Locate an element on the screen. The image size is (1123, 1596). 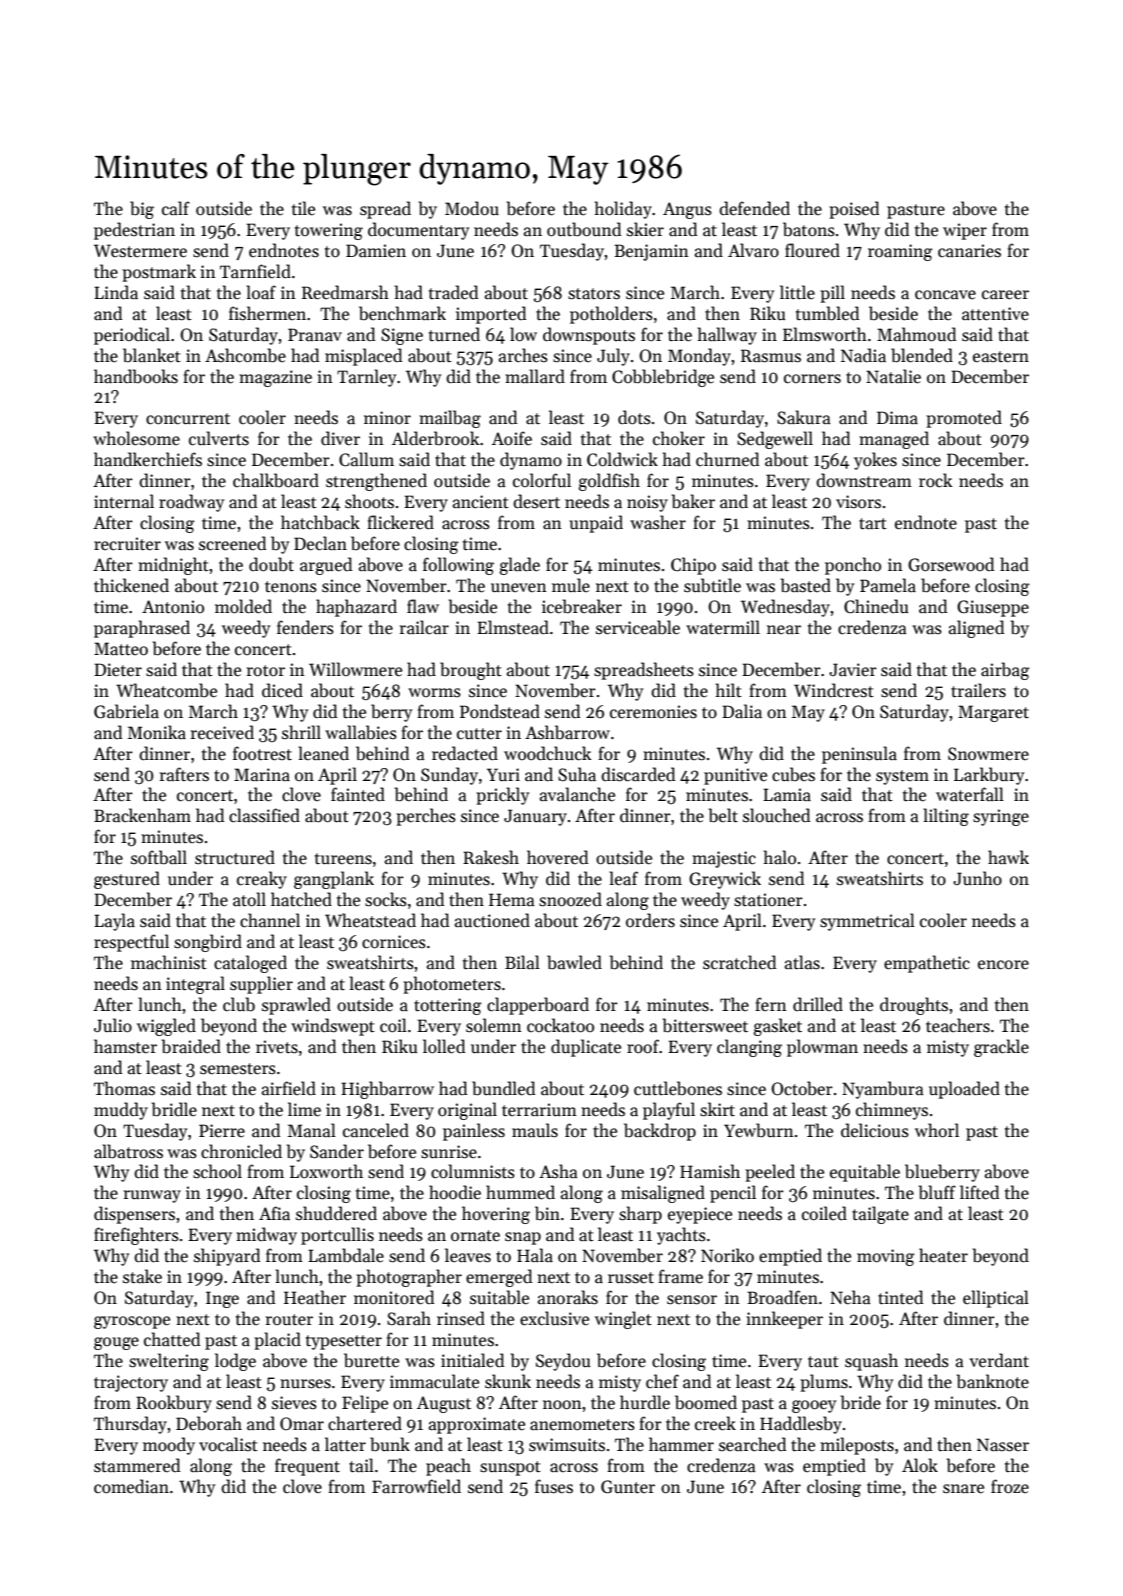
handkerchiefs is located at coordinates (148, 459).
